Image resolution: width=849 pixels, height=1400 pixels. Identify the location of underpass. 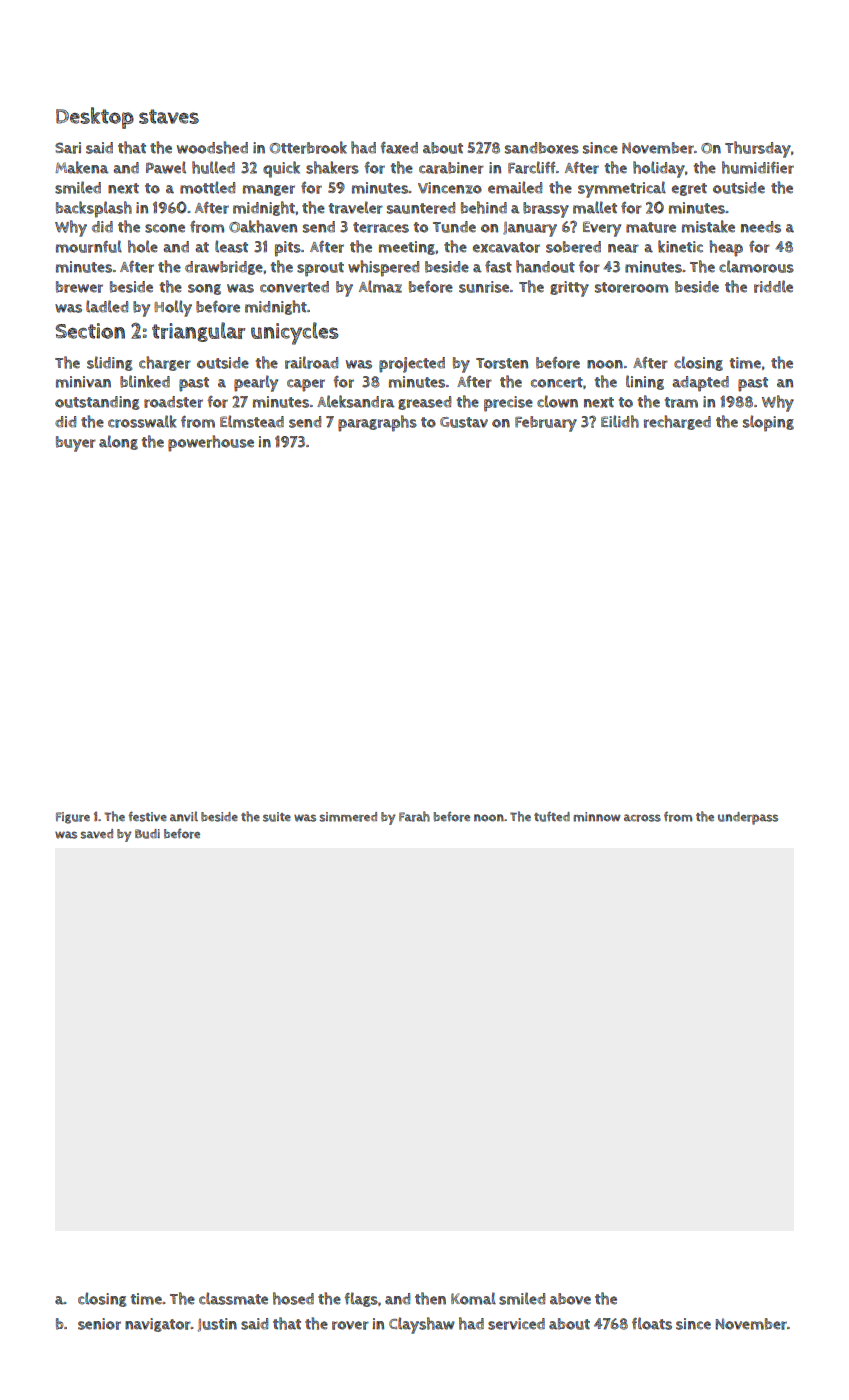
(748, 818).
